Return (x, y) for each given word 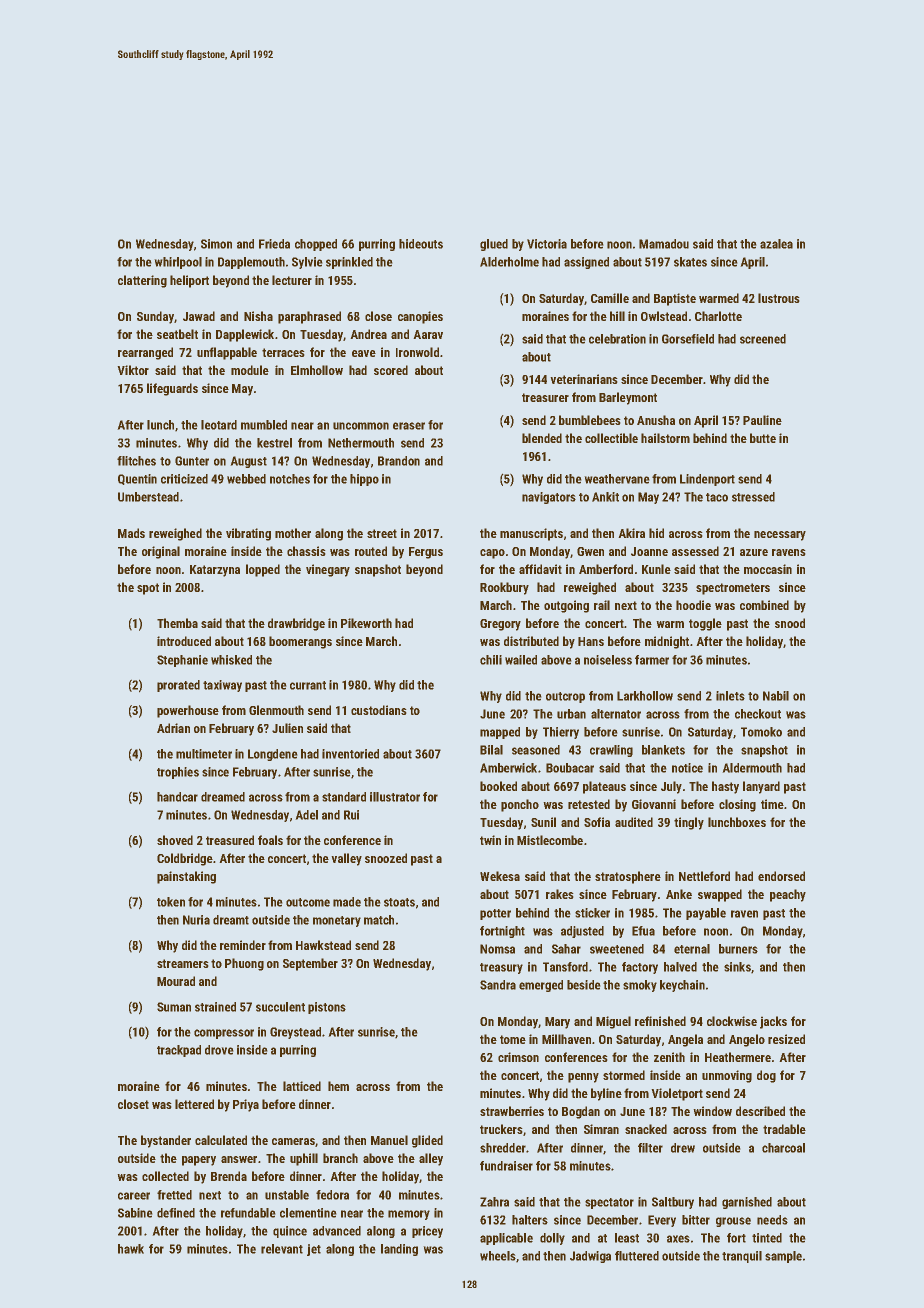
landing (399, 1250)
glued (494, 245)
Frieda (274, 244)
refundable (248, 1213)
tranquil (742, 1257)
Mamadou (664, 244)
